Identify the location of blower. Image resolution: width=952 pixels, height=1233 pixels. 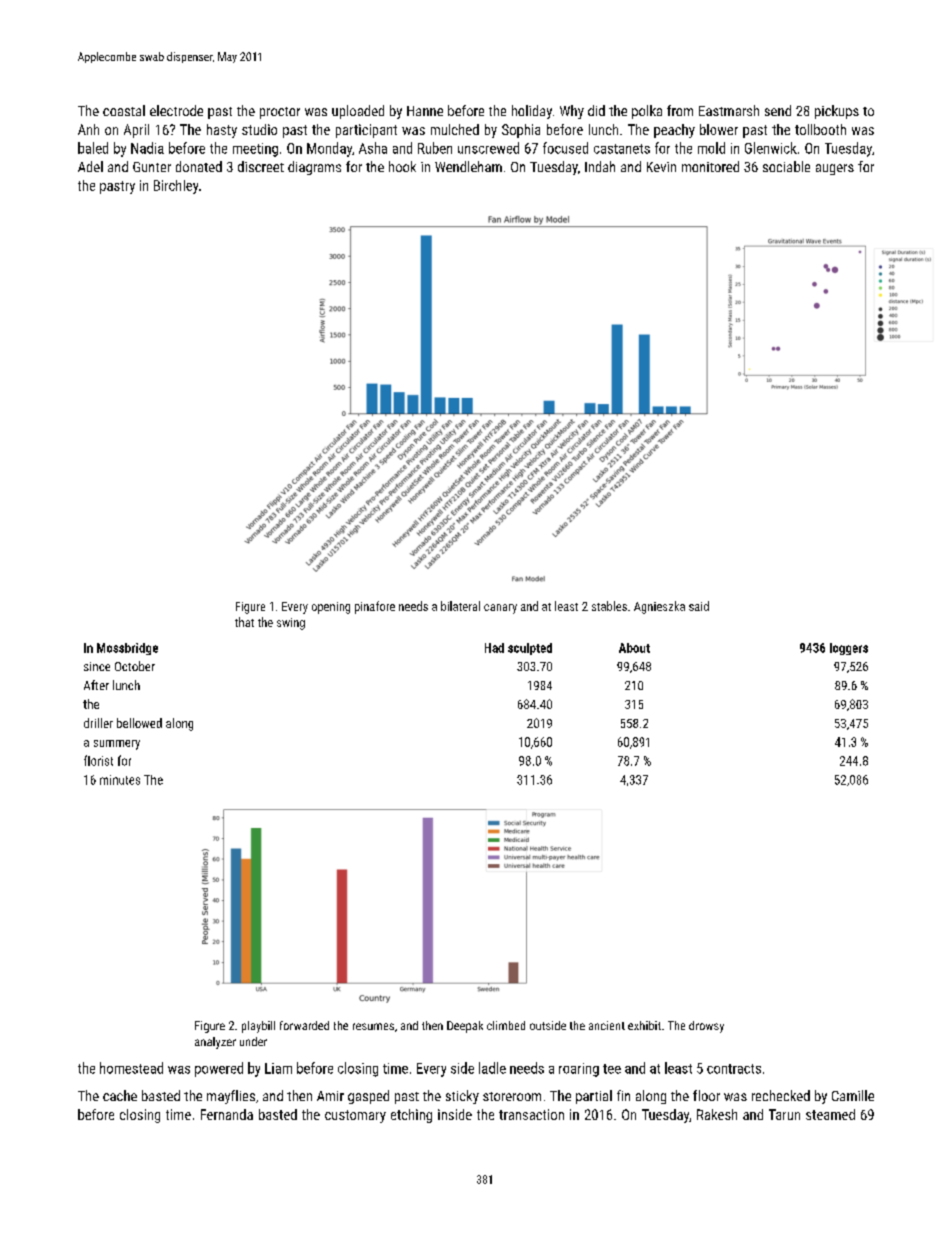
(719, 129).
